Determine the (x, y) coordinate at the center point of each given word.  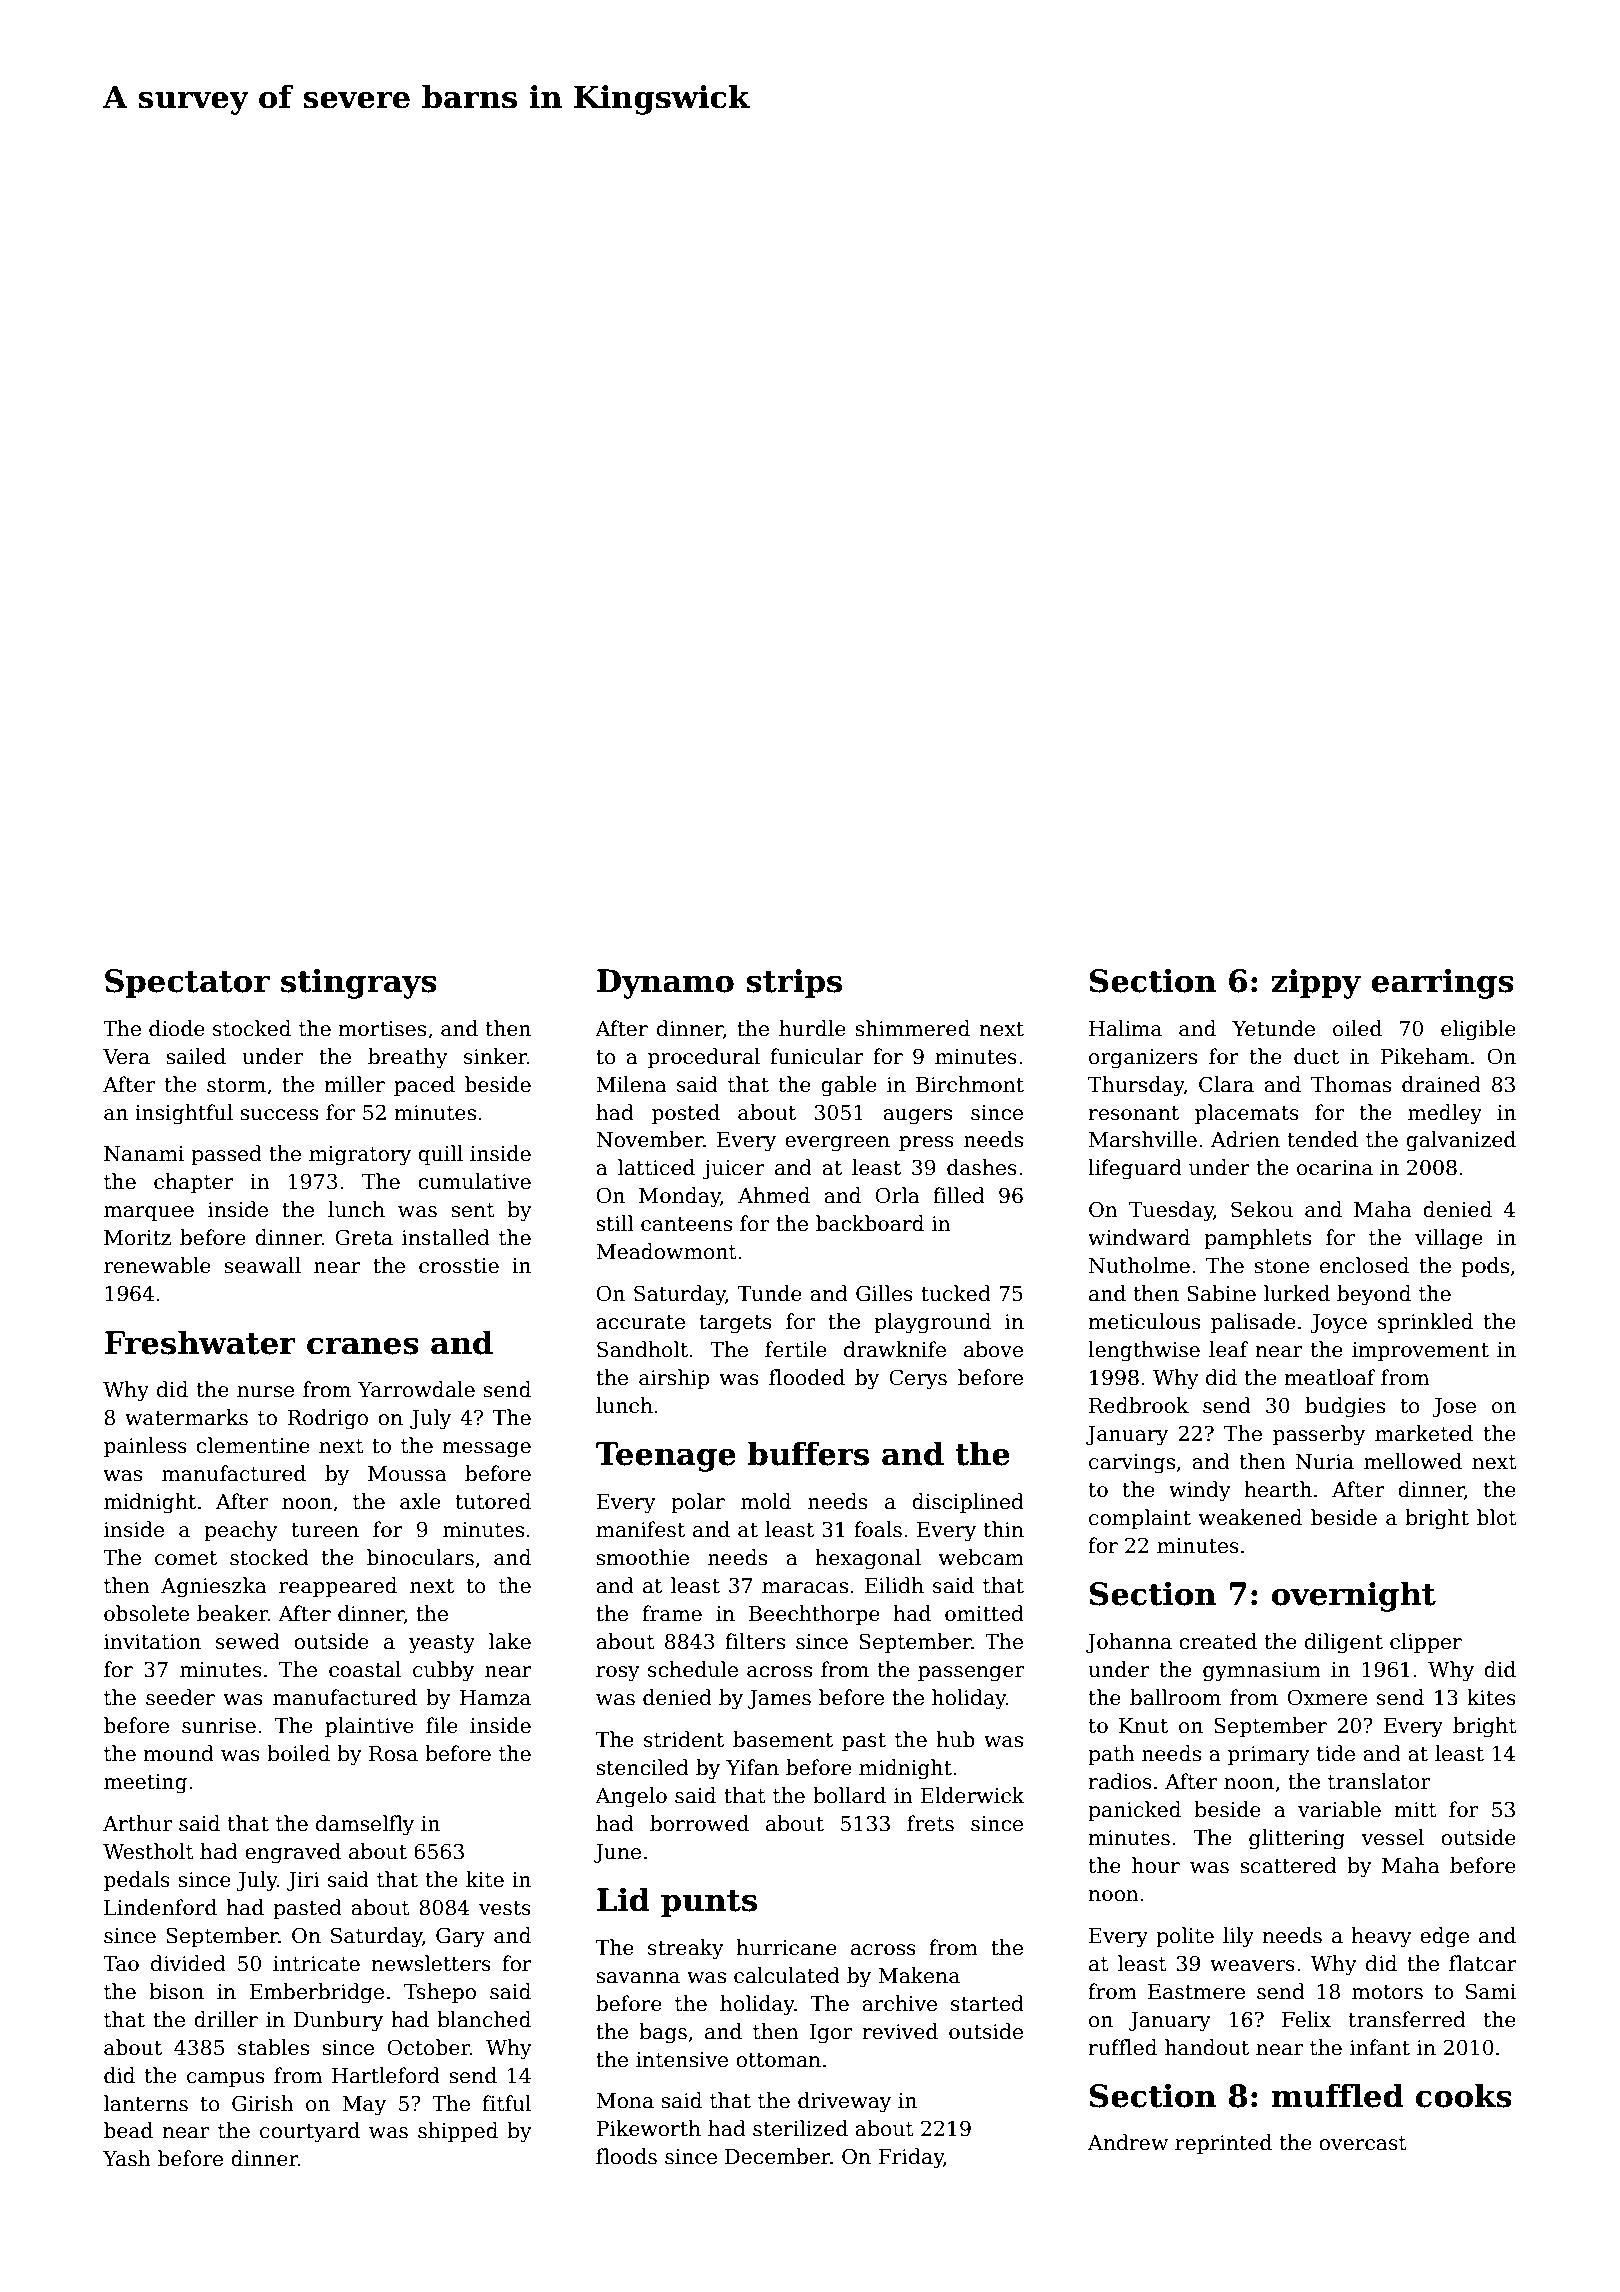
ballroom (1175, 1697)
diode (177, 1028)
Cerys (918, 1379)
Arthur (137, 1823)
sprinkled (1425, 1323)
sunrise (219, 1726)
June (617, 1853)
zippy (1316, 984)
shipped (458, 2132)
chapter (194, 1183)
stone (1281, 1266)
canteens (686, 1224)
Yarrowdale (416, 1389)
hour (1156, 1865)
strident (684, 1739)
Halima (1125, 1028)
